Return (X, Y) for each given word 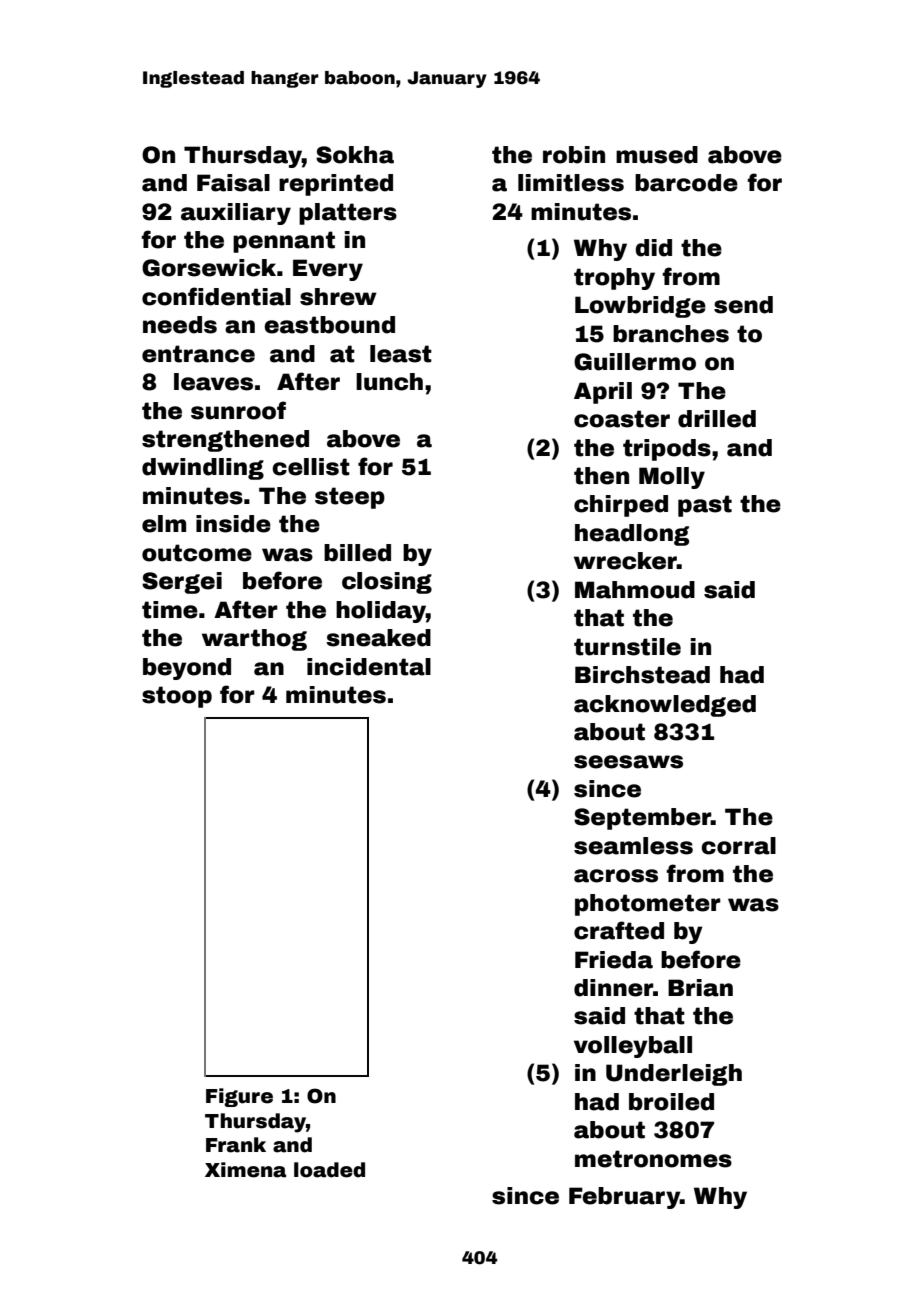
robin (574, 155)
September (642, 819)
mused (657, 155)
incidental (369, 667)
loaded (329, 1170)
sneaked (378, 638)
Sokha (355, 155)
